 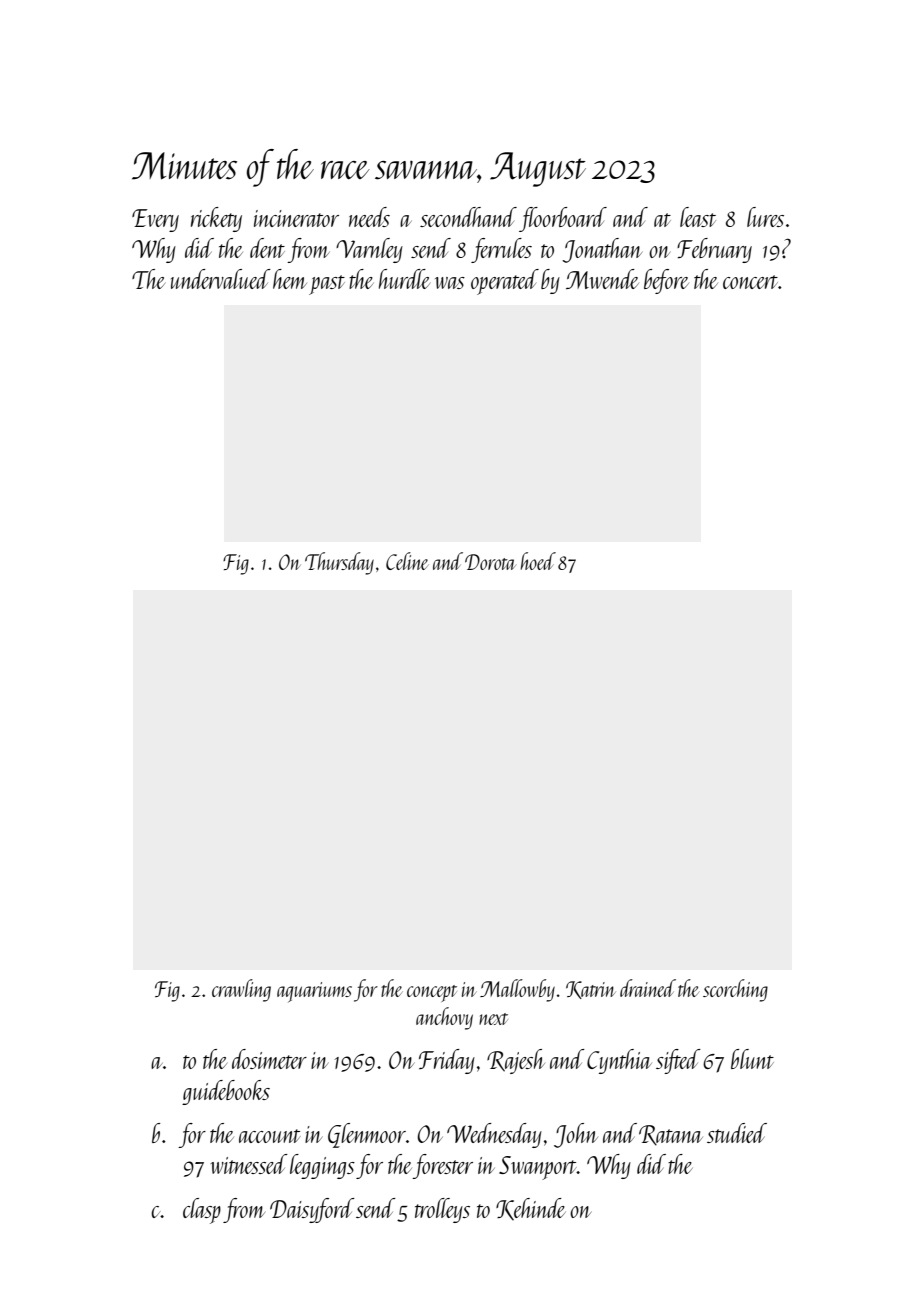 What do you see at coordinates (765, 217) in the image?
I see `lures` at bounding box center [765, 217].
